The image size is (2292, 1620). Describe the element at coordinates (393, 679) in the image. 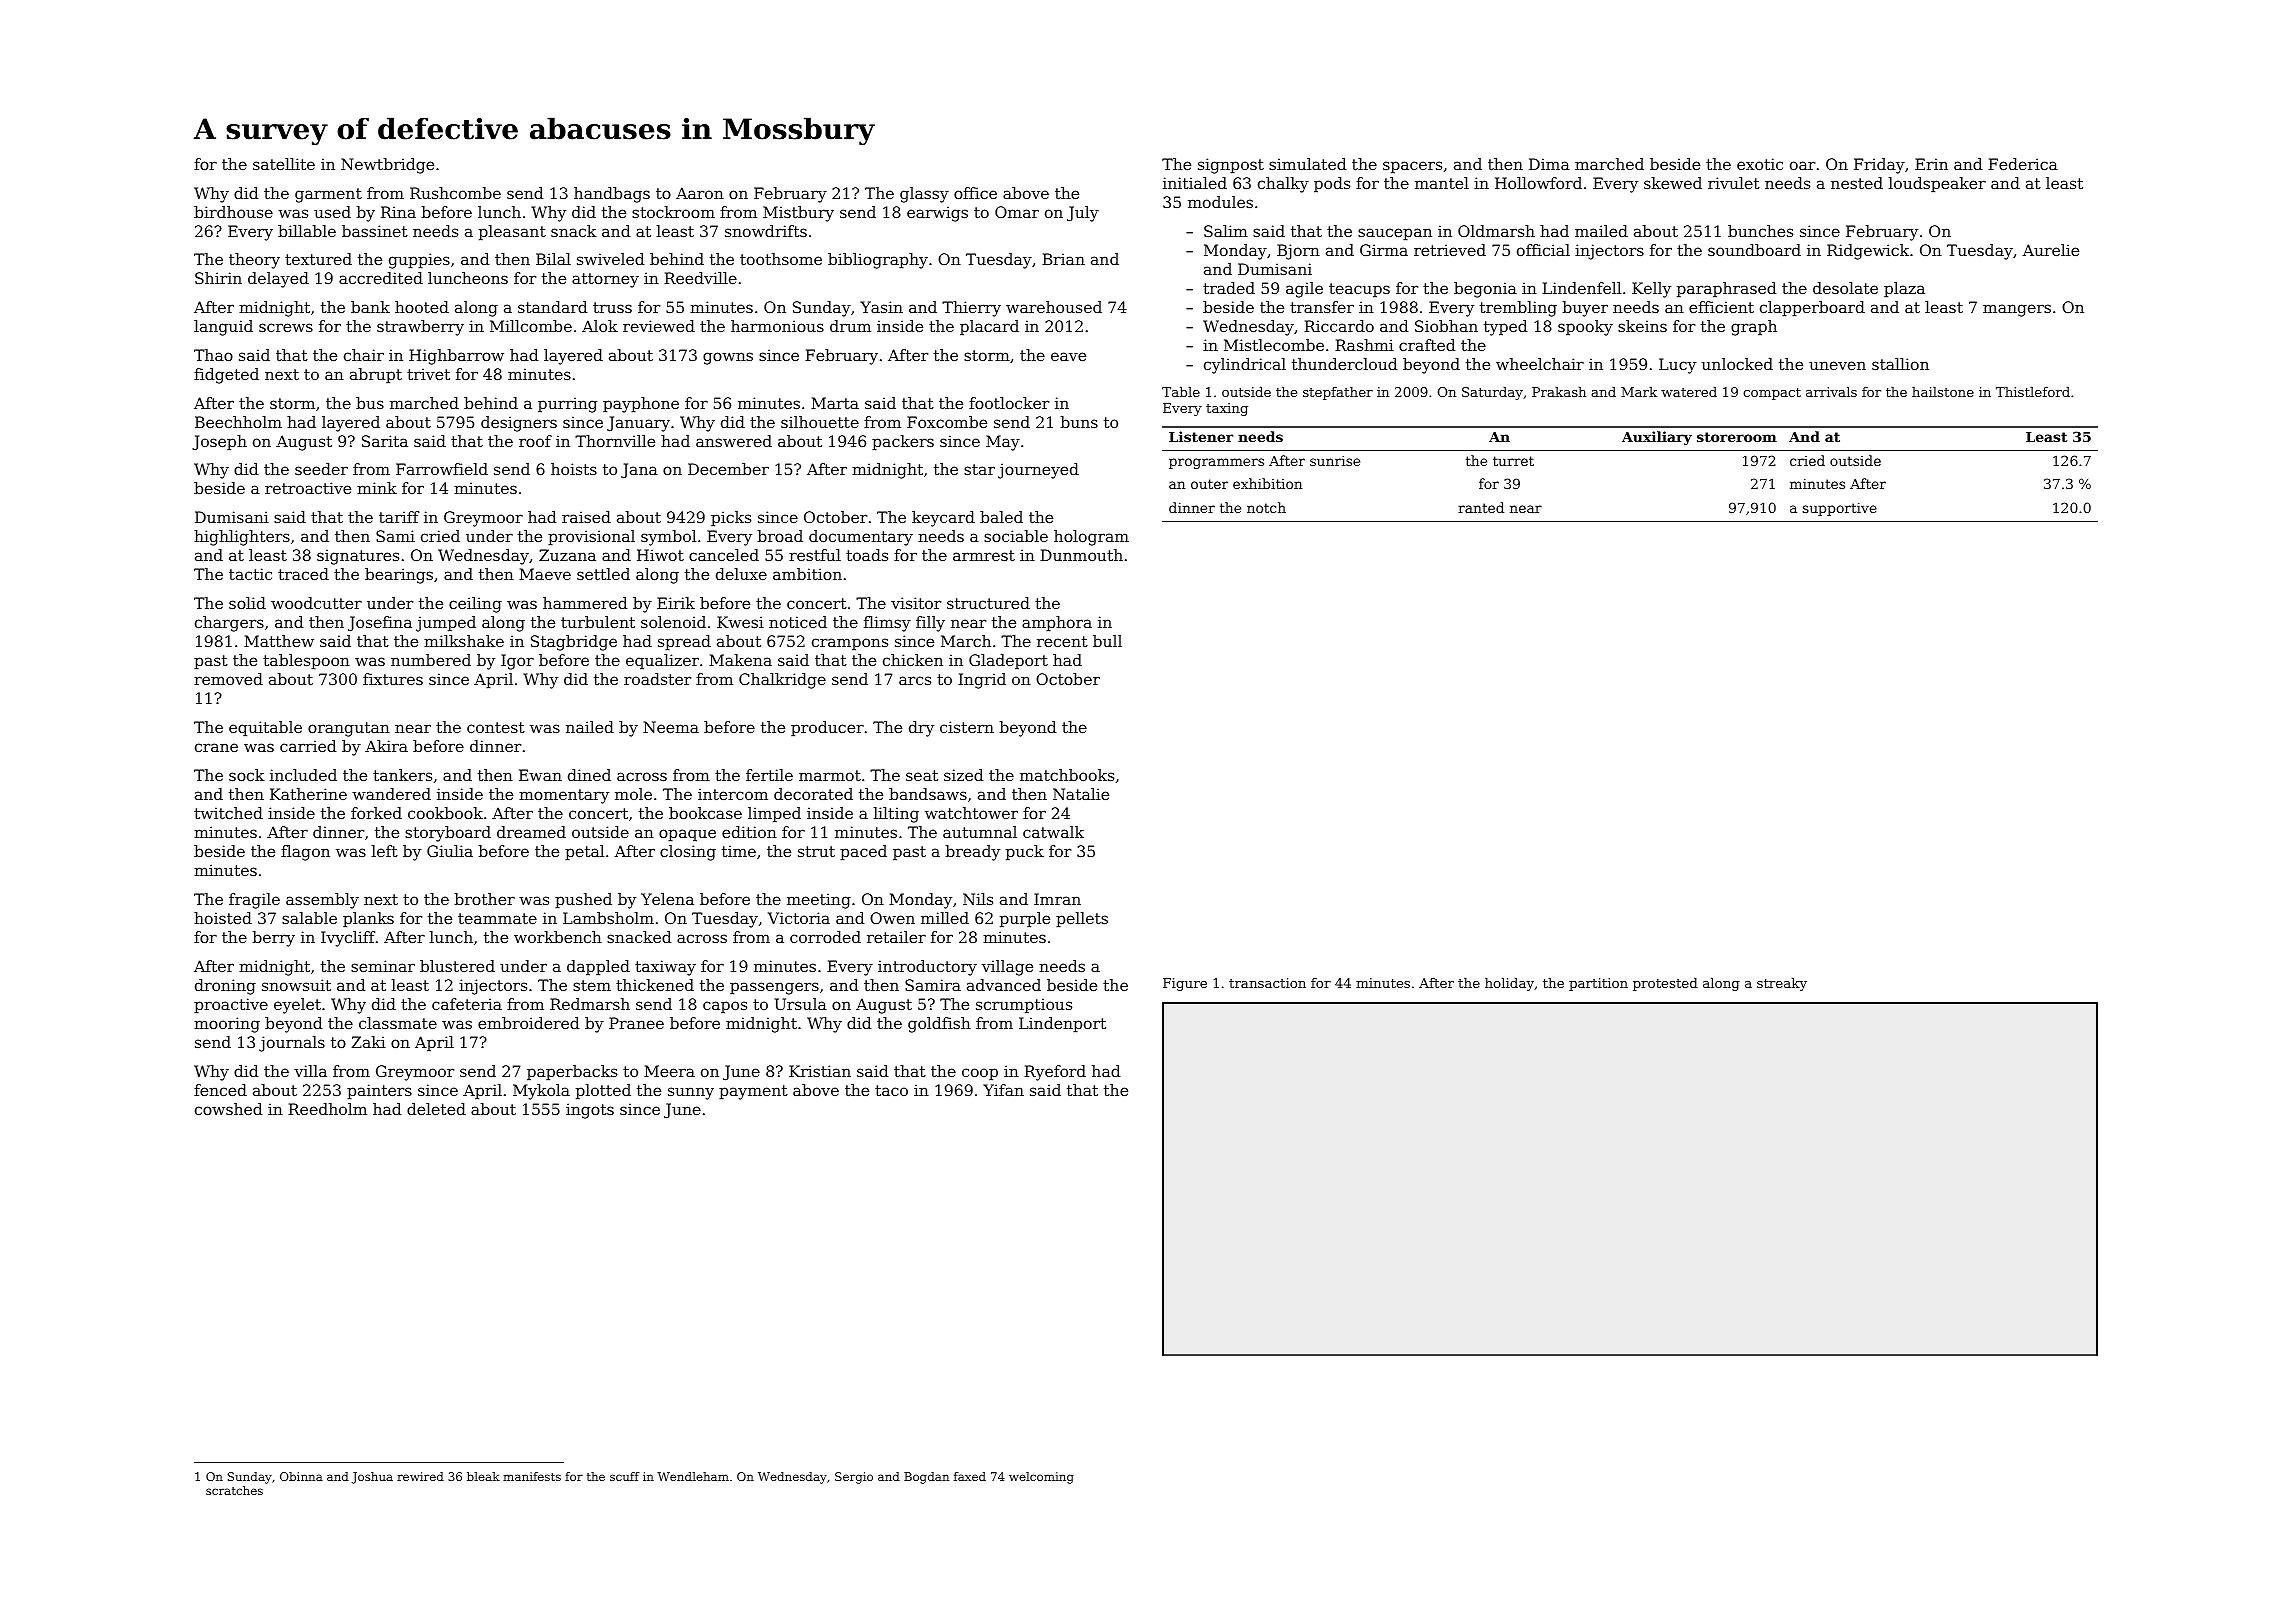

I see `fixtures` at that location.
